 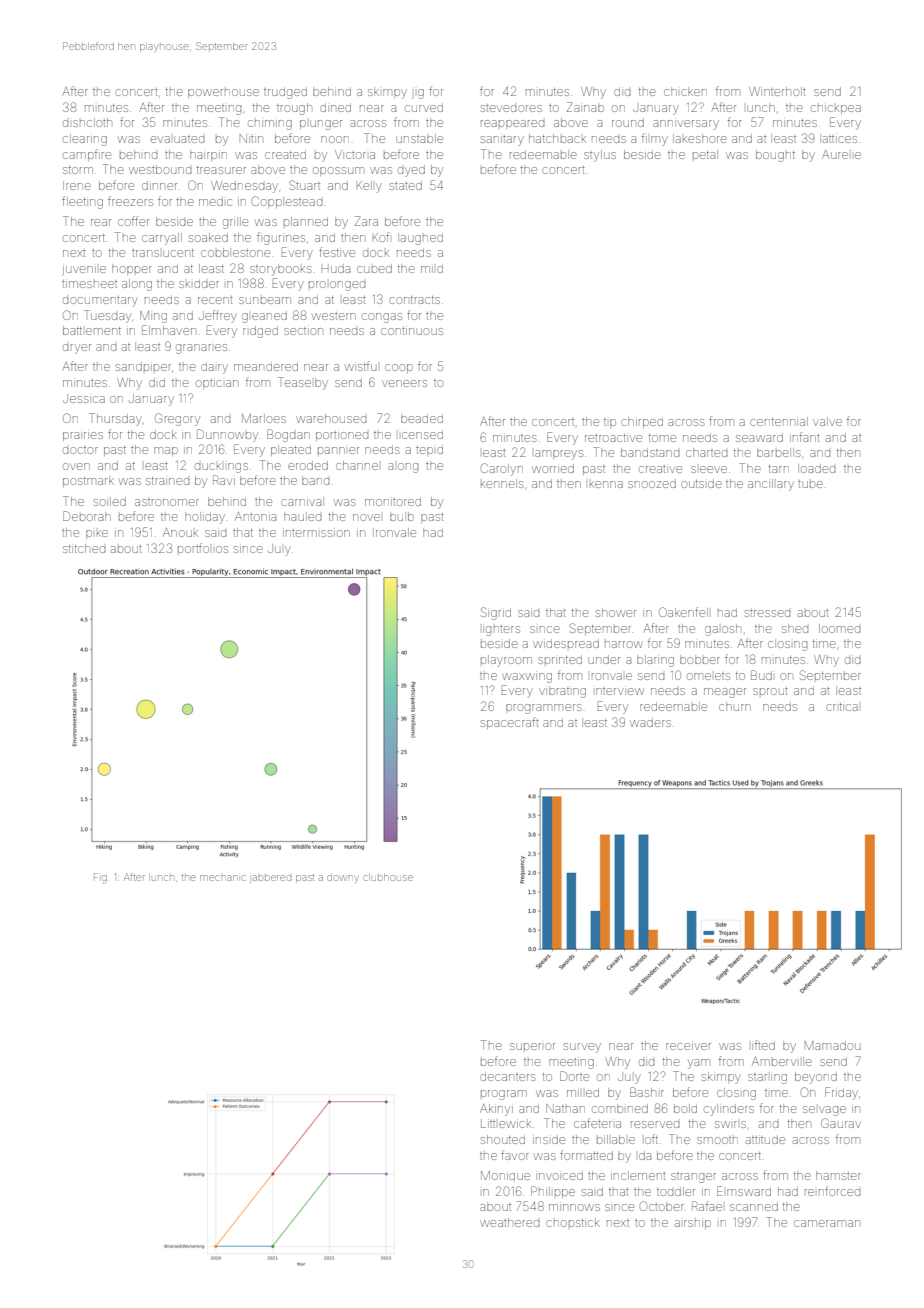 What do you see at coordinates (422, 418) in the page?
I see `beaded` at bounding box center [422, 418].
